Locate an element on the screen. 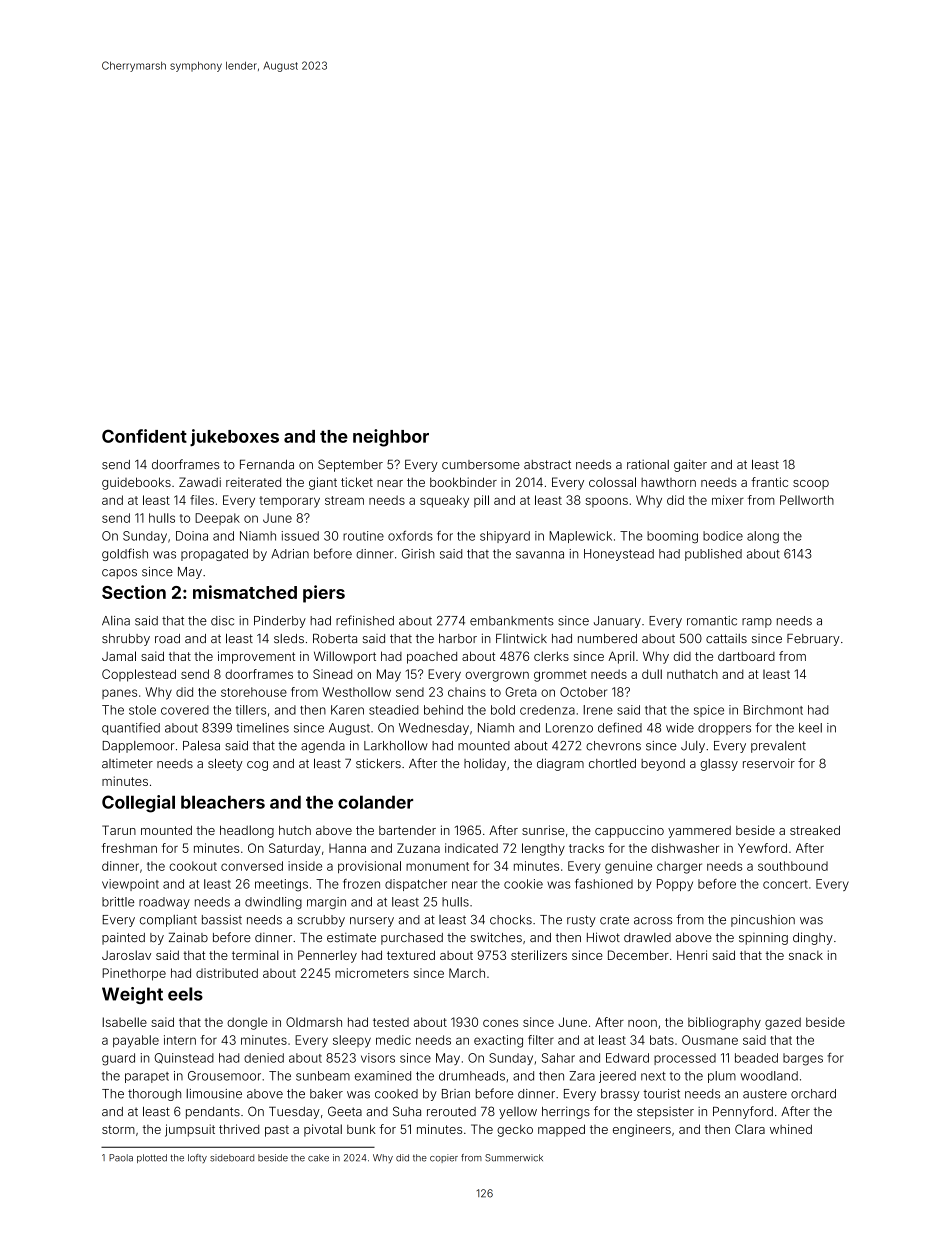  purchased is located at coordinates (412, 939).
